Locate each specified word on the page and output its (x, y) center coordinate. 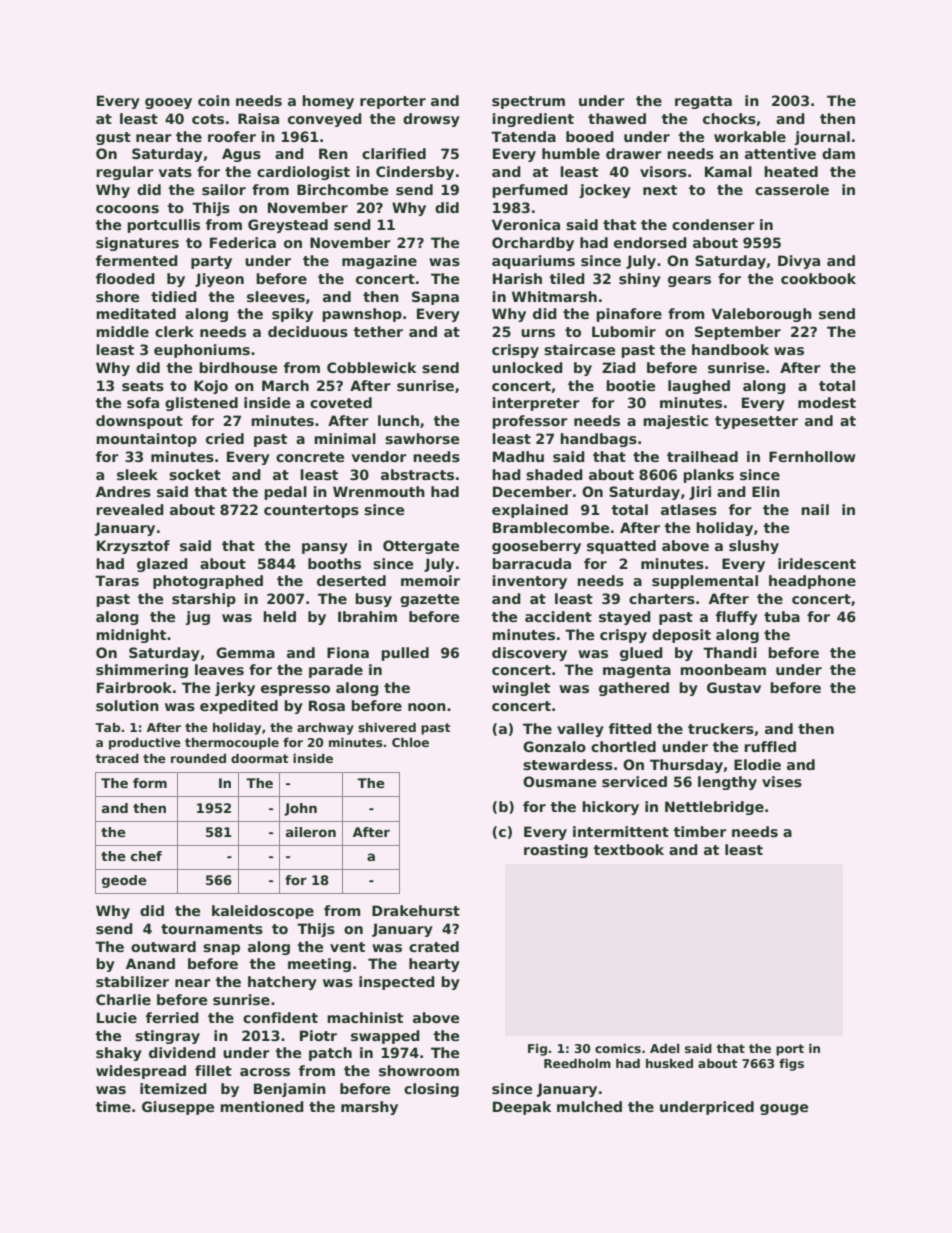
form (150, 783)
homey (328, 102)
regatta (703, 102)
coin (214, 100)
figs (791, 1065)
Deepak (522, 1108)
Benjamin (290, 1090)
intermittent (621, 831)
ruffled (770, 746)
